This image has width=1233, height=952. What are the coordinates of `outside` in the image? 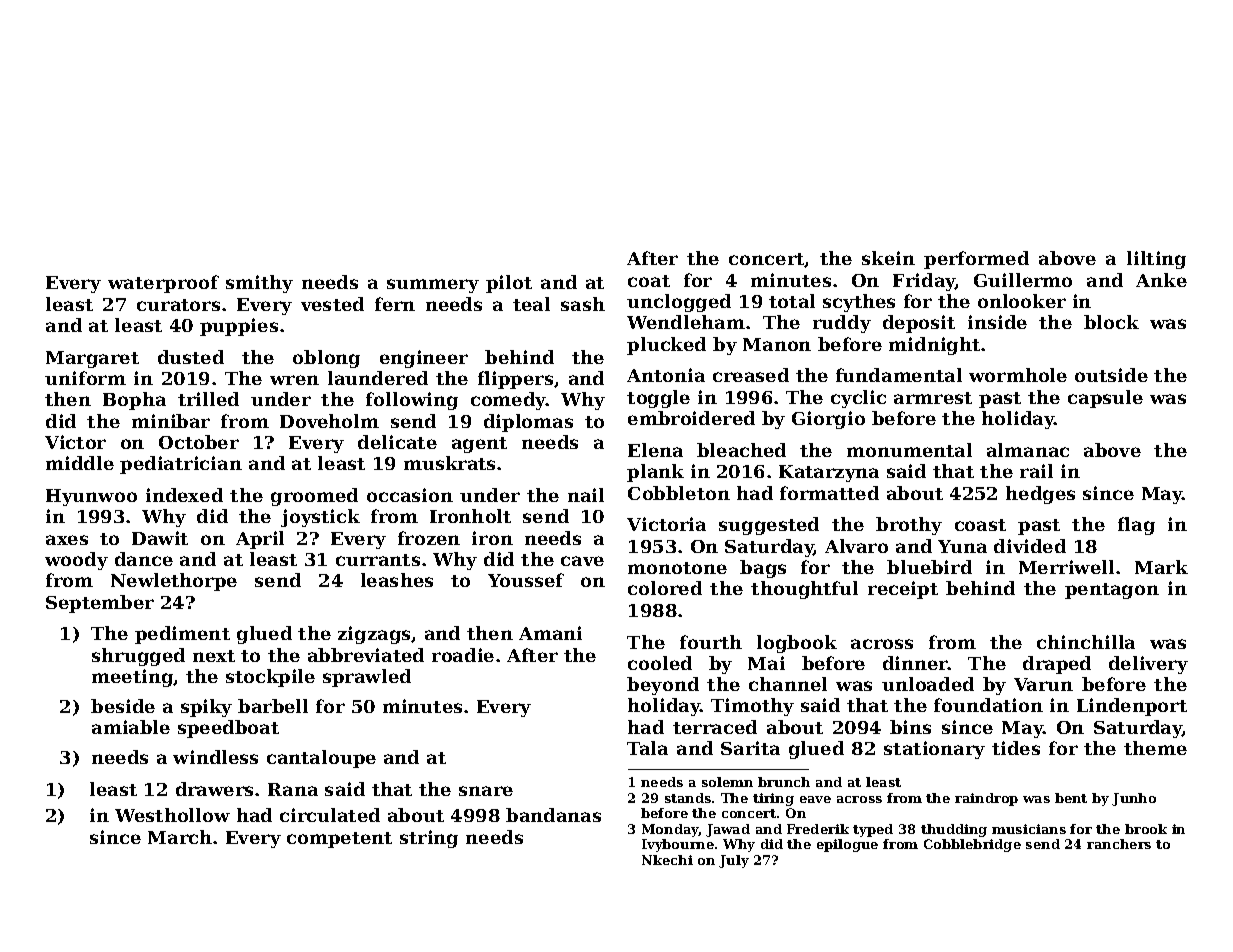 It's located at (1111, 375).
